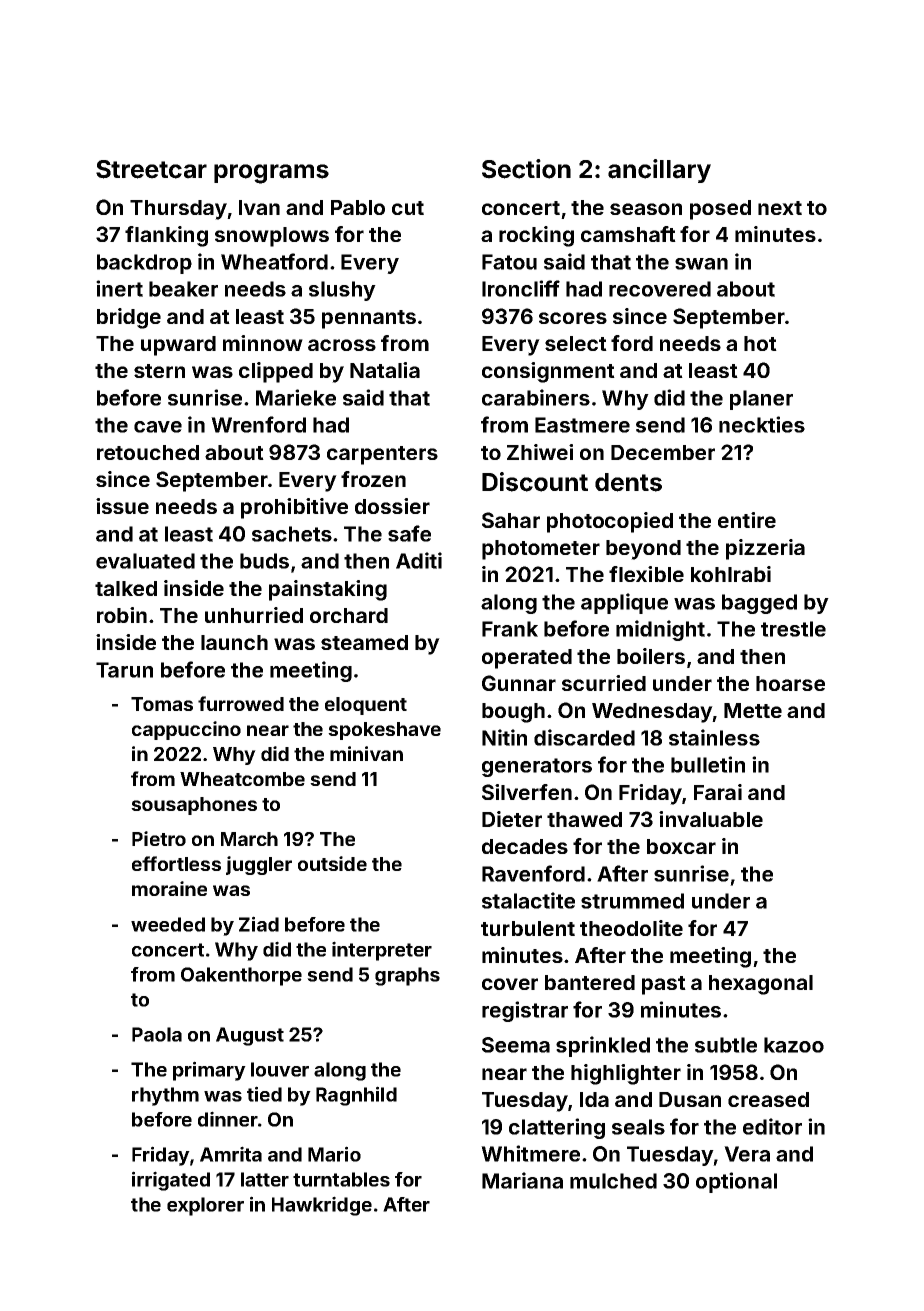 This screenshot has height=1311, width=924. What do you see at coordinates (761, 985) in the screenshot?
I see `hexagonal` at bounding box center [761, 985].
